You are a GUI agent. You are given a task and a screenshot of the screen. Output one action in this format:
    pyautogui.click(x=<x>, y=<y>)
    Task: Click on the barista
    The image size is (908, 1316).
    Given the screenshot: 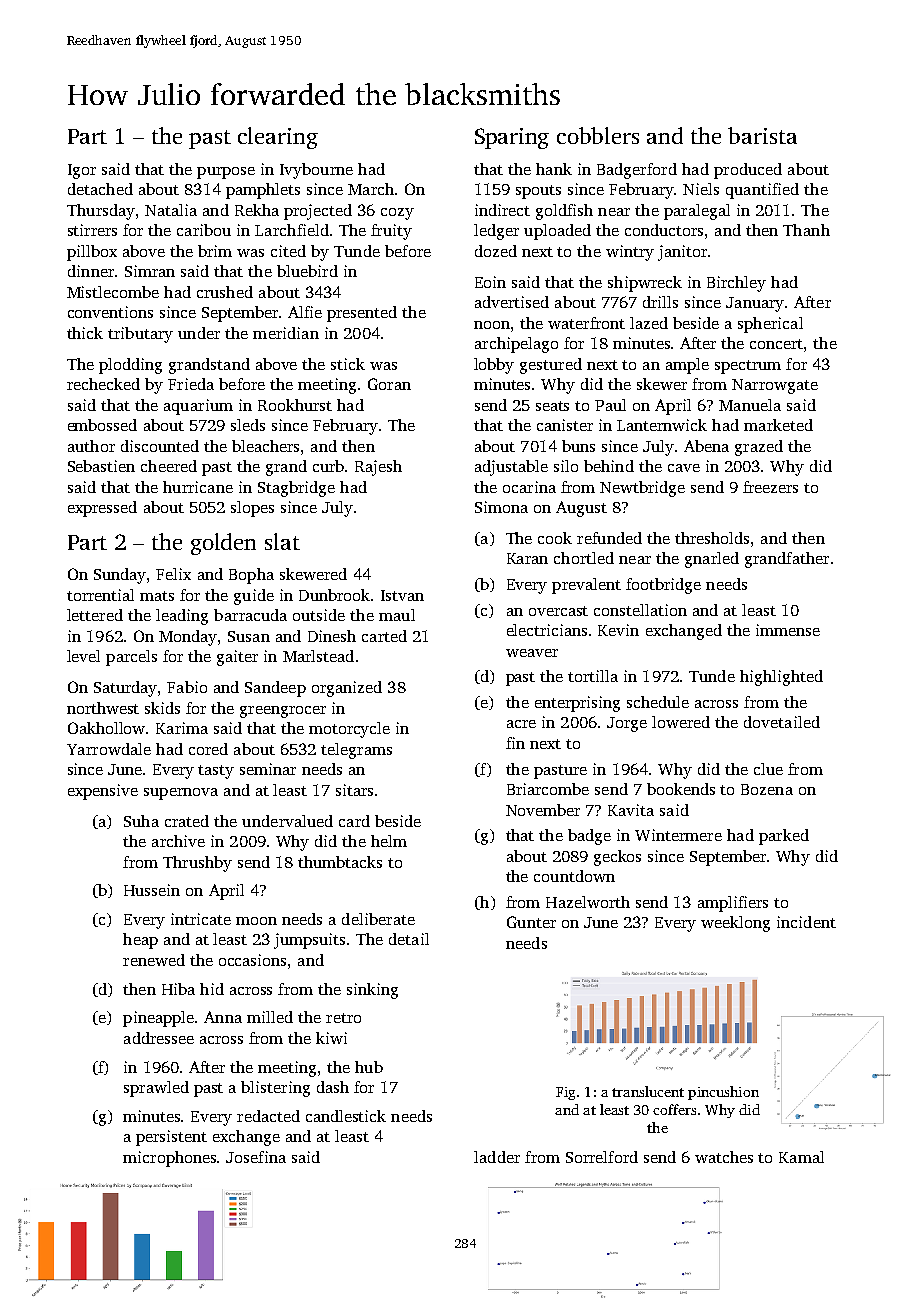 What is the action you would take?
    pyautogui.click(x=762, y=135)
